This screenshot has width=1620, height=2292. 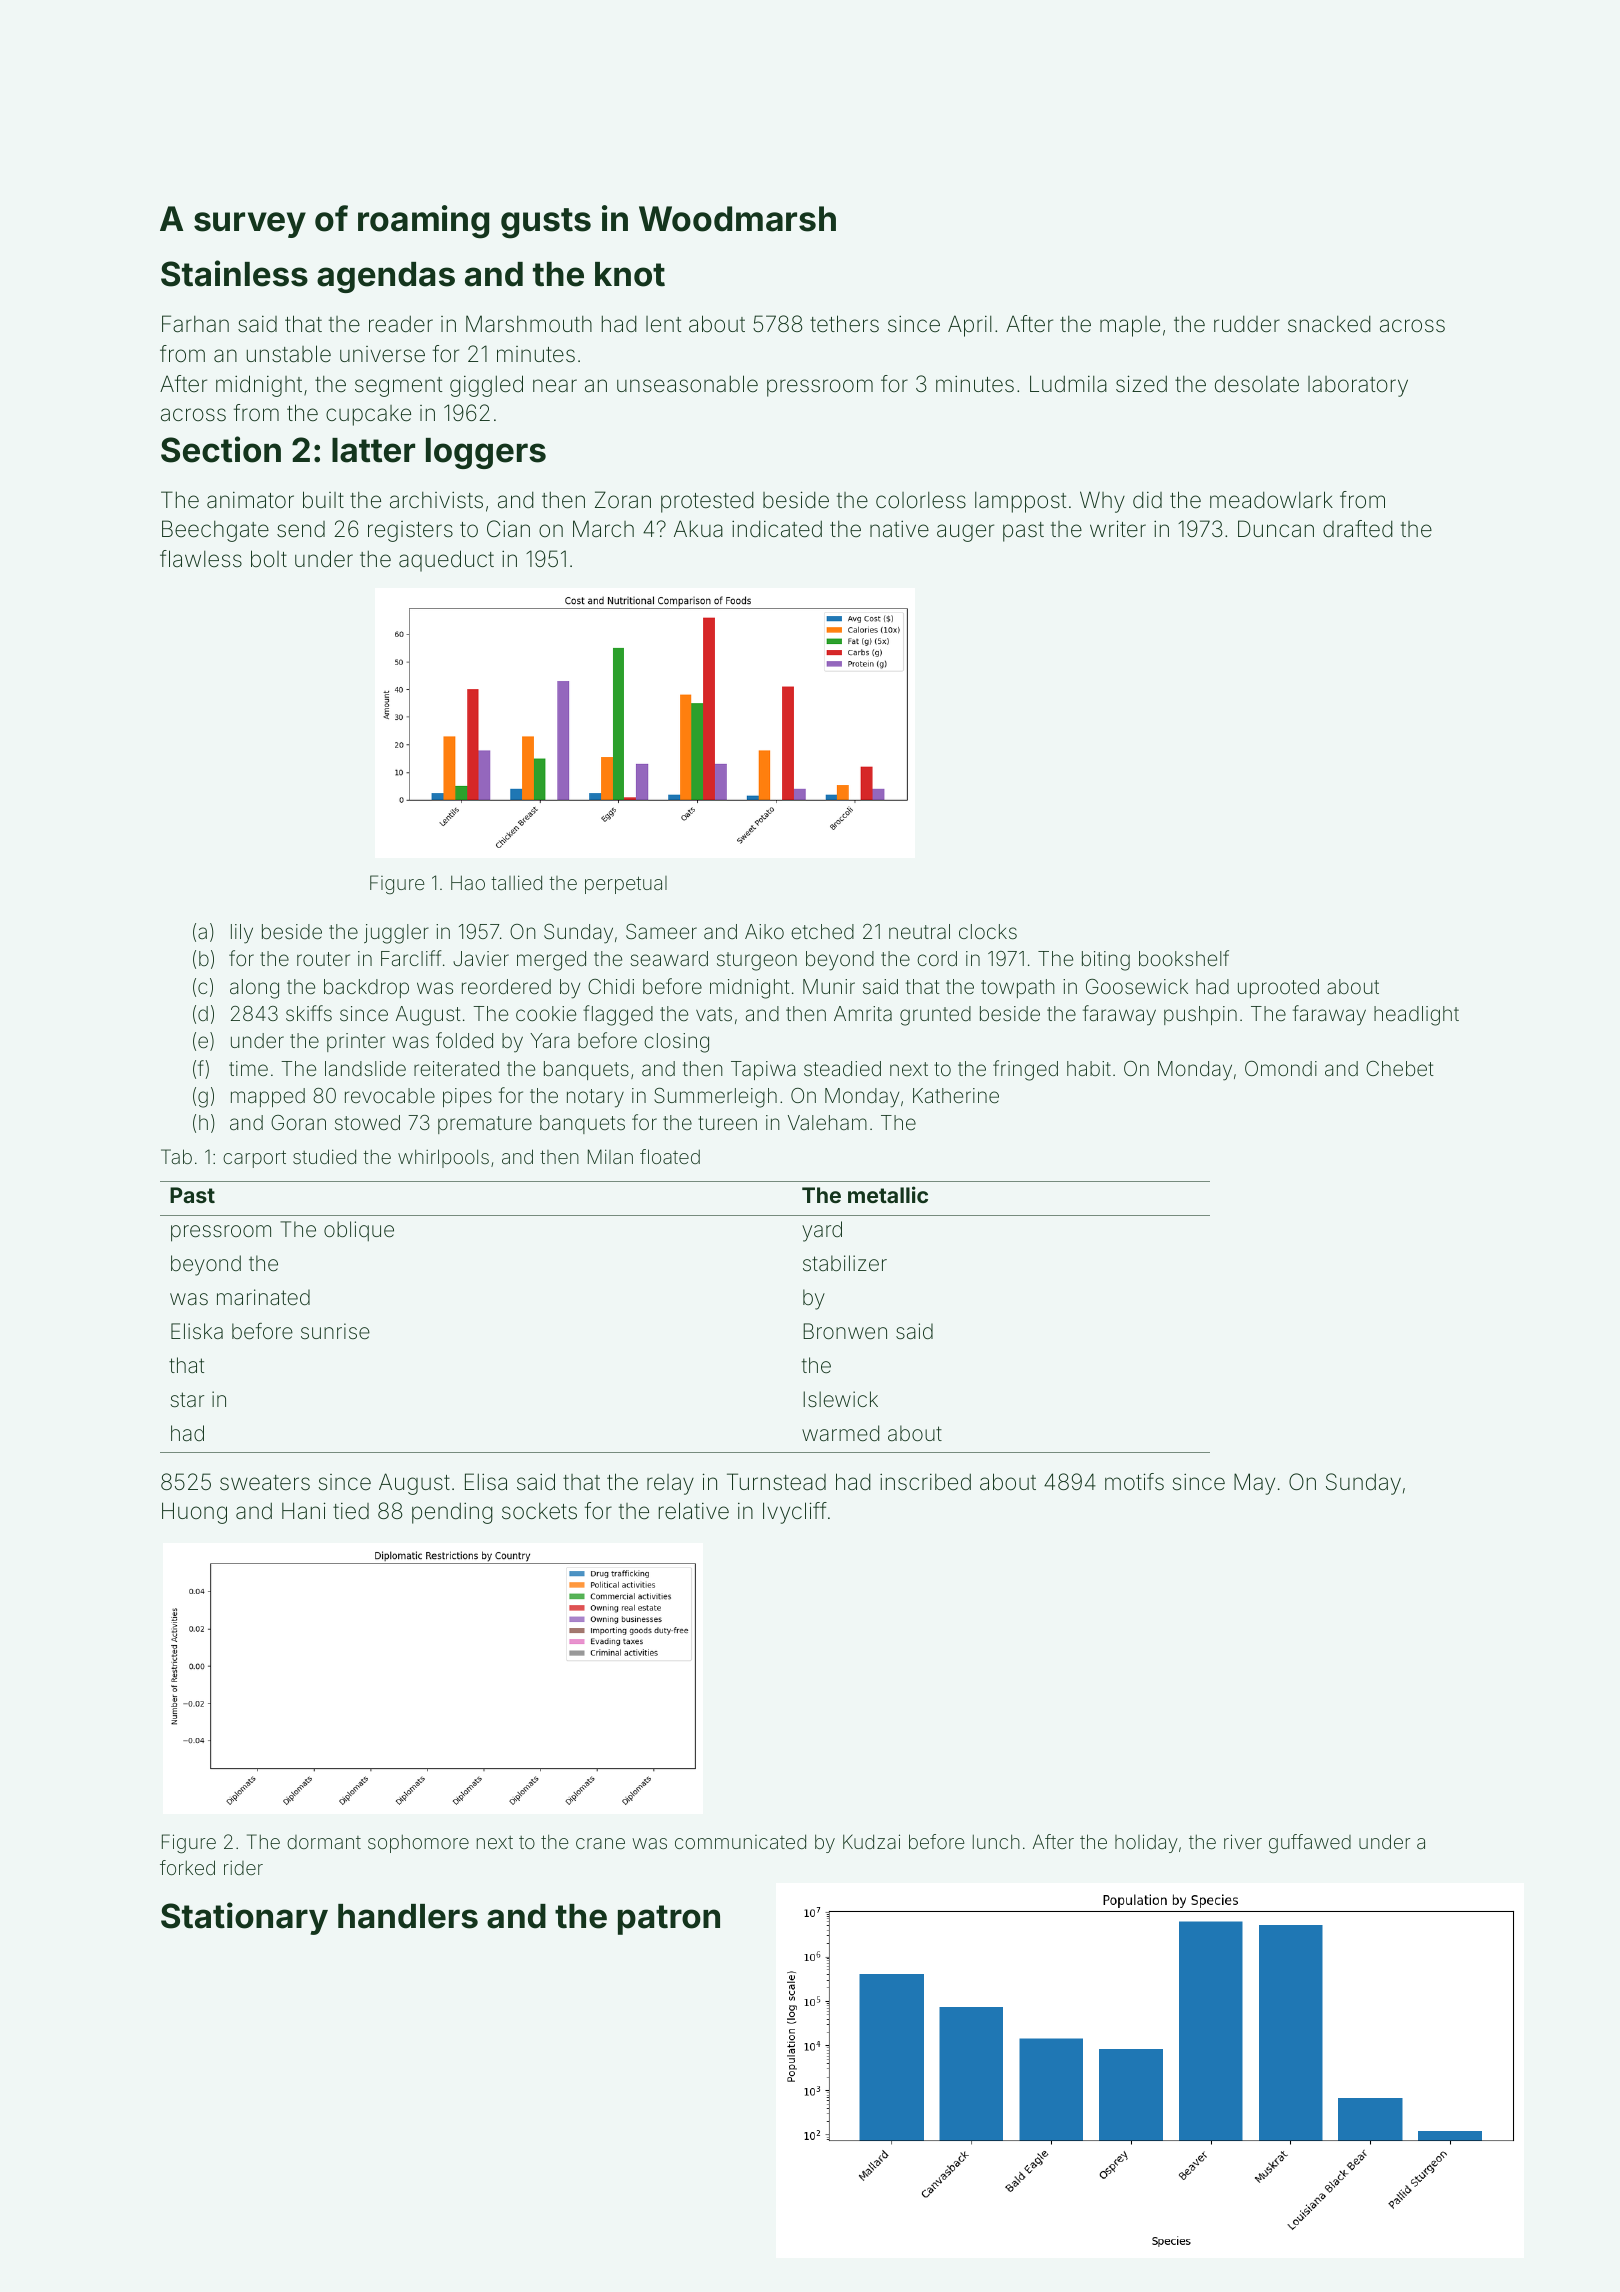 I want to click on studied, so click(x=324, y=1156).
